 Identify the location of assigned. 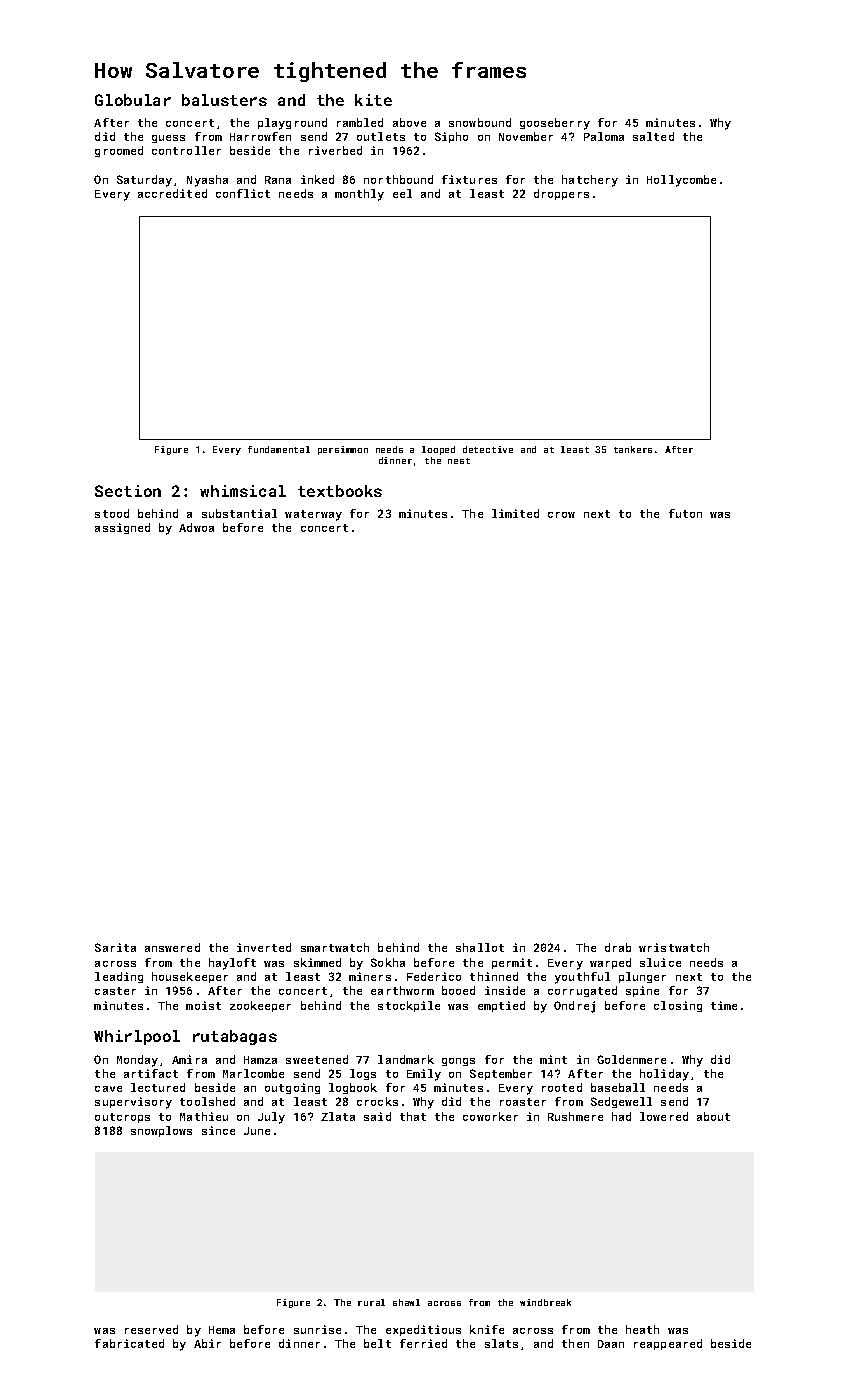
(122, 528).
